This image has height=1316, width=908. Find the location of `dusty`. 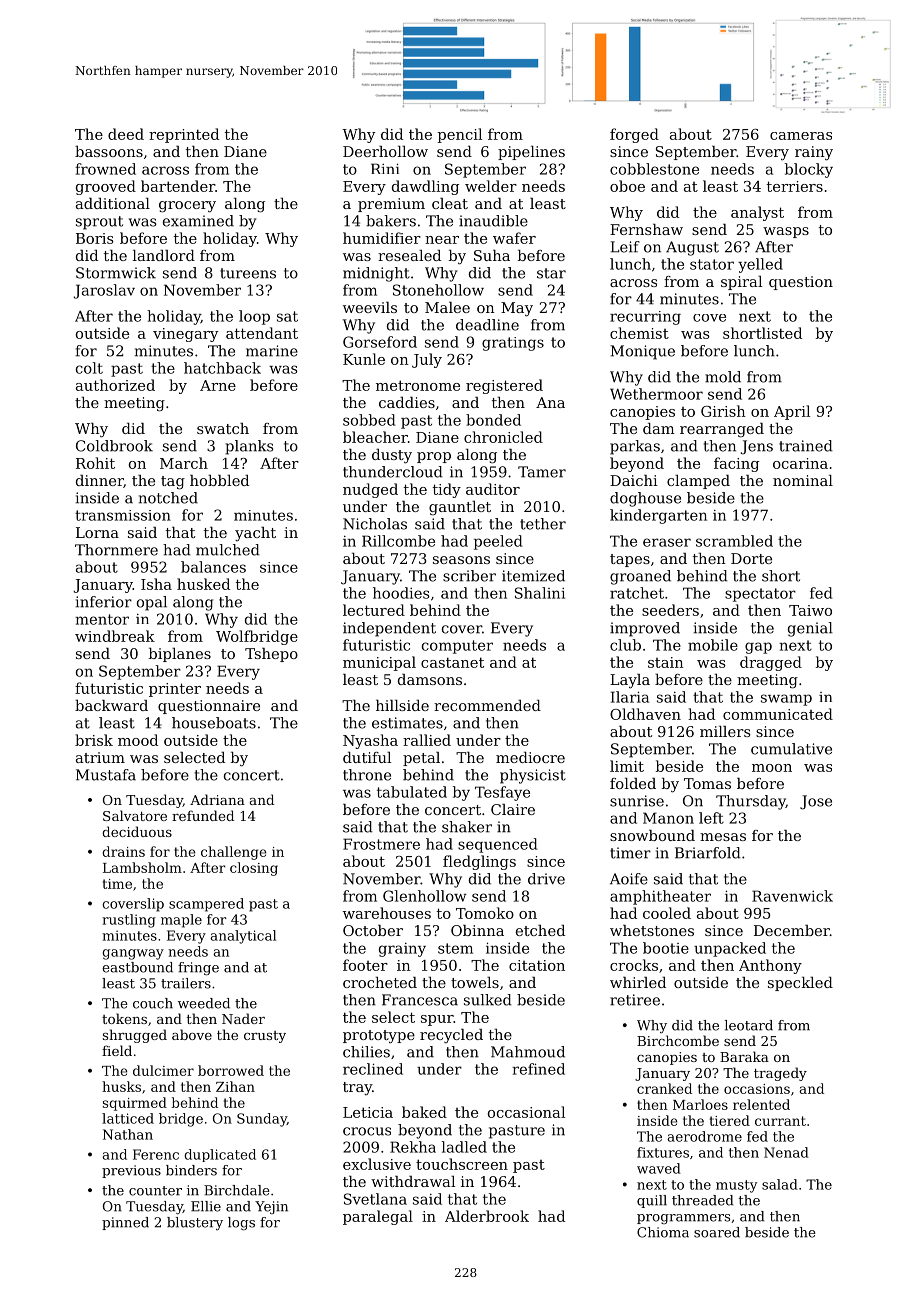

dusty is located at coordinates (392, 456).
